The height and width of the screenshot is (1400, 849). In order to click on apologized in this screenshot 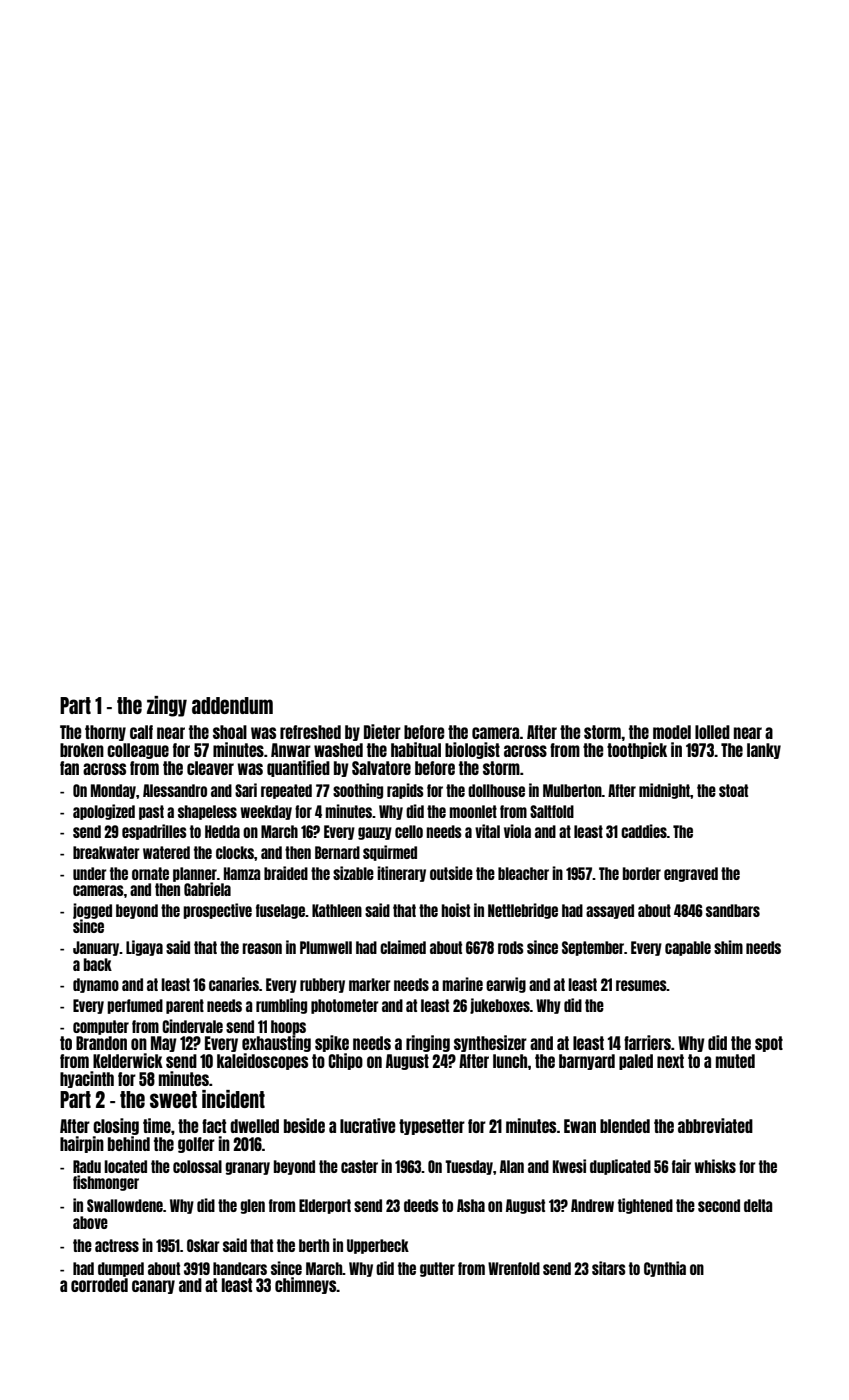, I will do `click(104, 812)`.
